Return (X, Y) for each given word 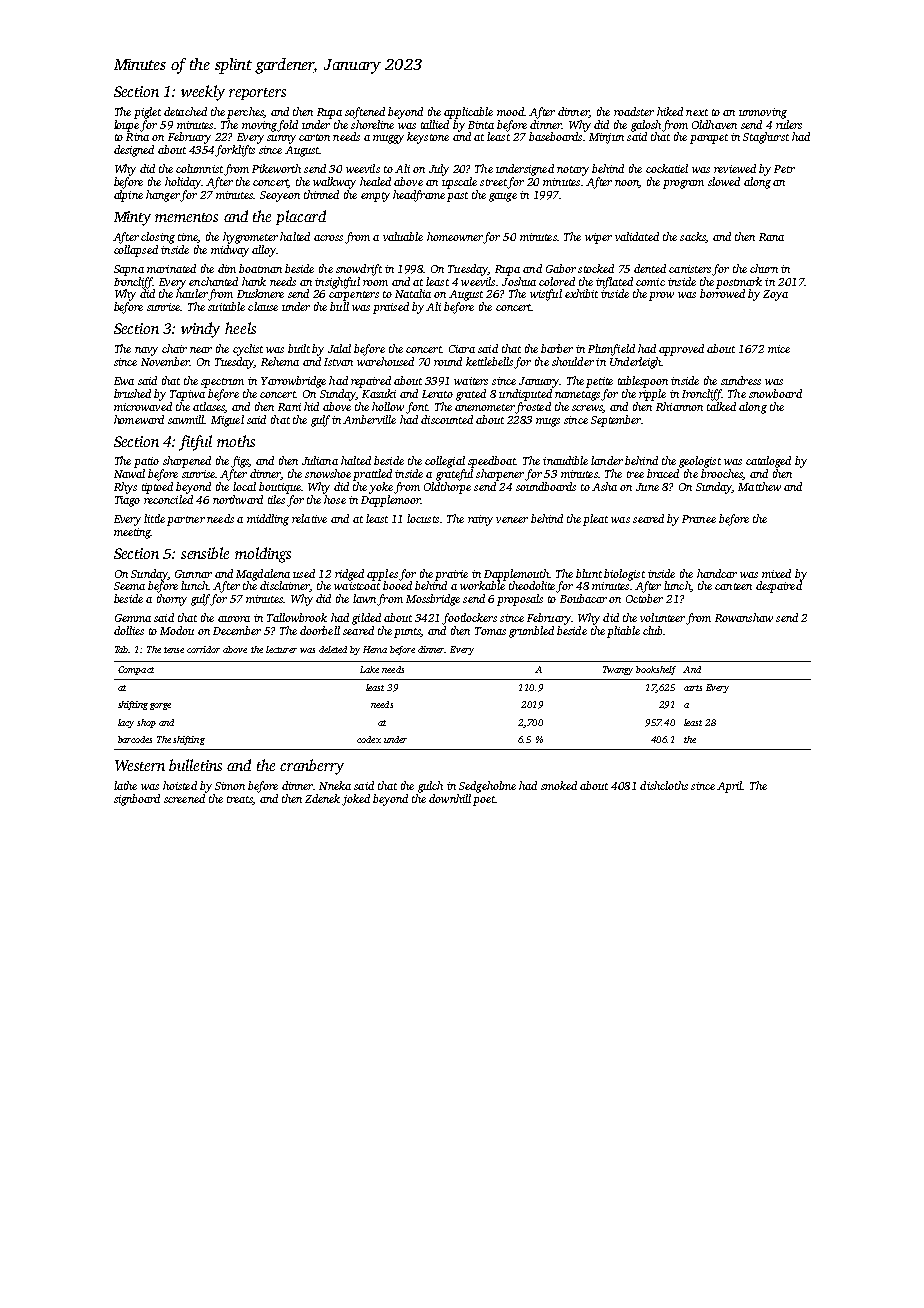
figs (240, 462)
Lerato (437, 394)
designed (134, 151)
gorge (160, 706)
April (730, 787)
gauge (503, 197)
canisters (690, 269)
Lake (369, 669)
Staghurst (766, 138)
